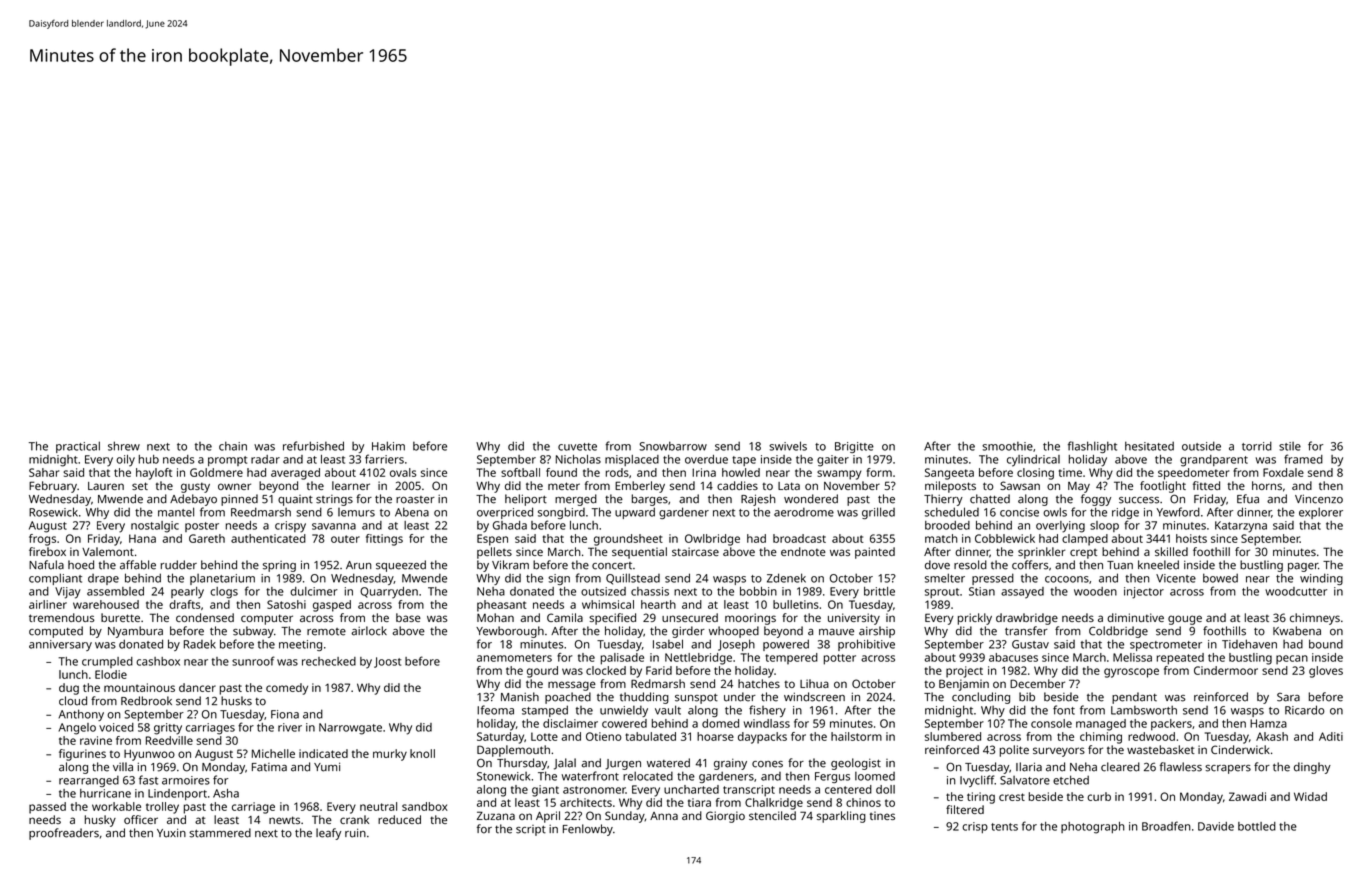 The width and height of the image is (1372, 887). Describe the element at coordinates (124, 446) in the image. I see `shrew` at that location.
